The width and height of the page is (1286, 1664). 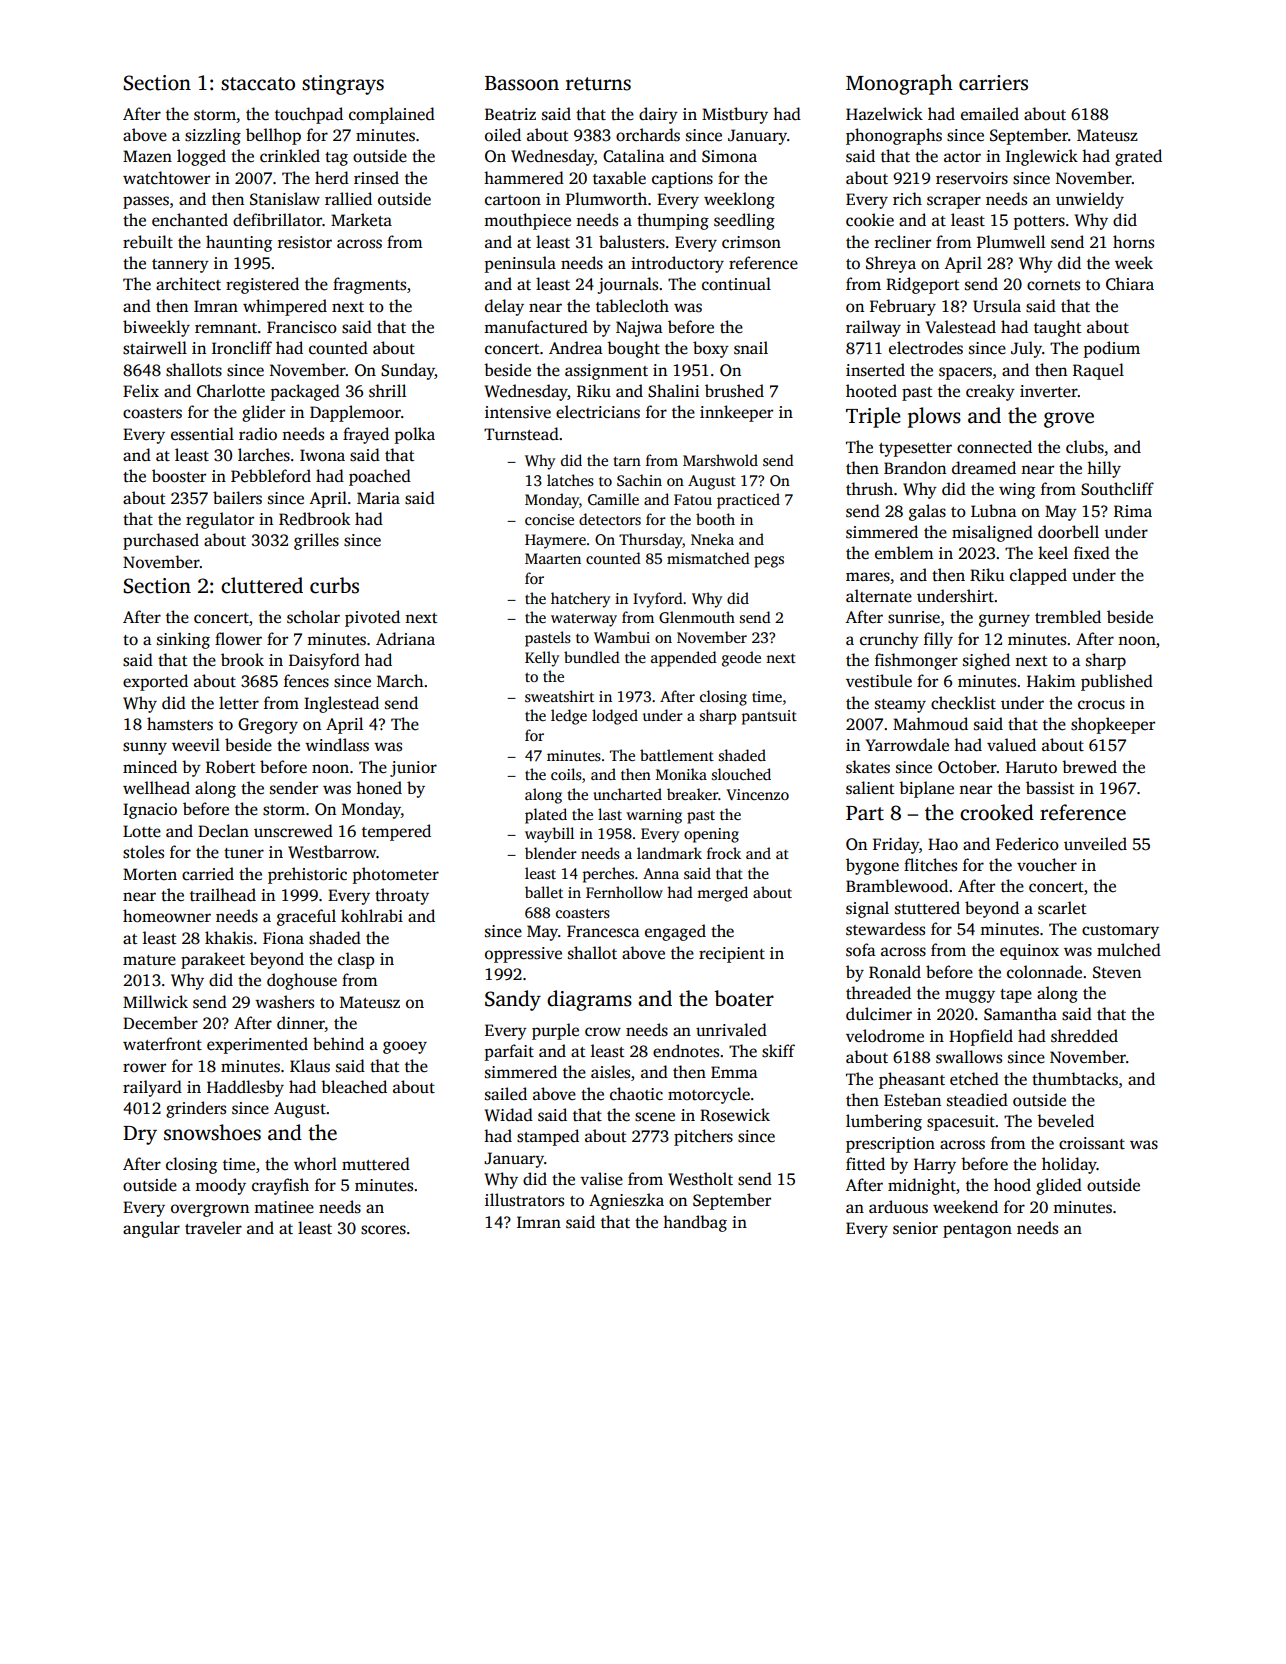 I want to click on lodged, so click(x=615, y=717).
